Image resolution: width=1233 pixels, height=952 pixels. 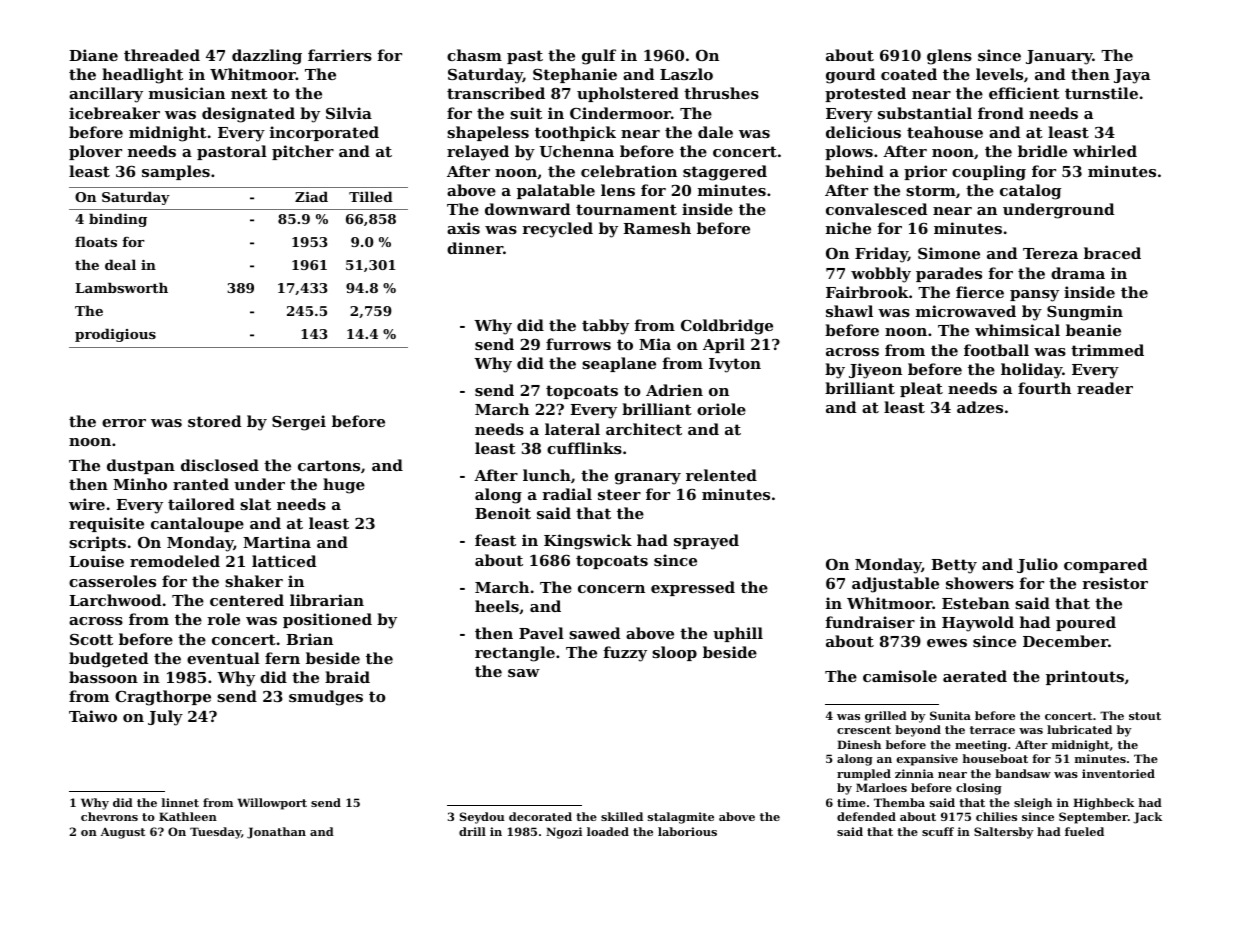 I want to click on chevrons, so click(x=109, y=816).
